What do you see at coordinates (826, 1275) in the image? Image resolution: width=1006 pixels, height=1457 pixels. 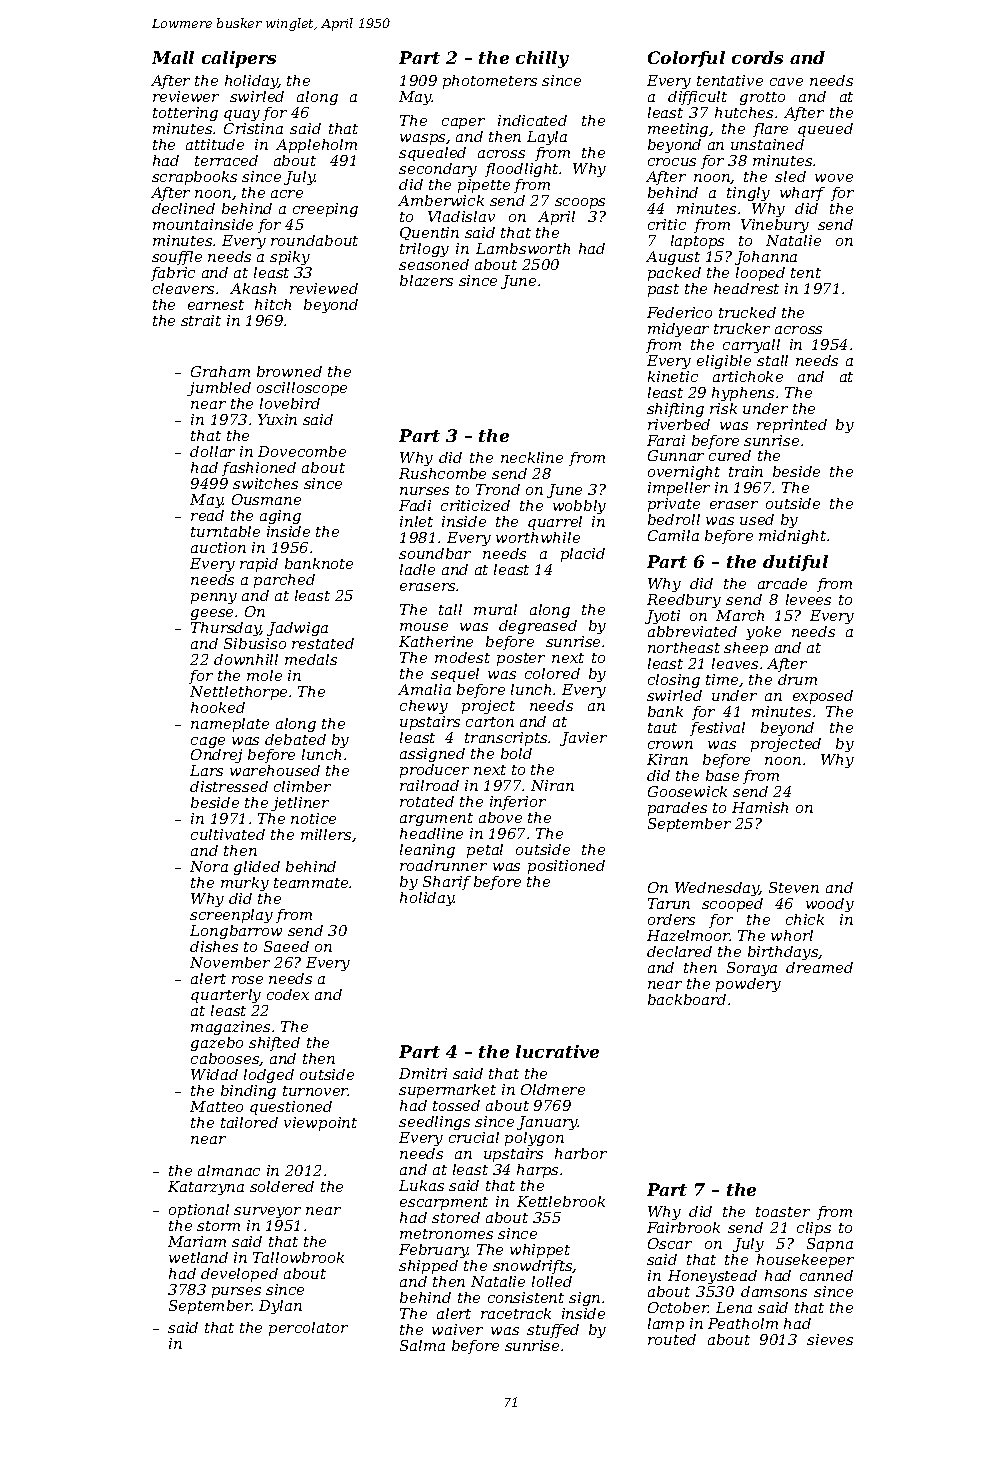 I see `canned` at bounding box center [826, 1275].
